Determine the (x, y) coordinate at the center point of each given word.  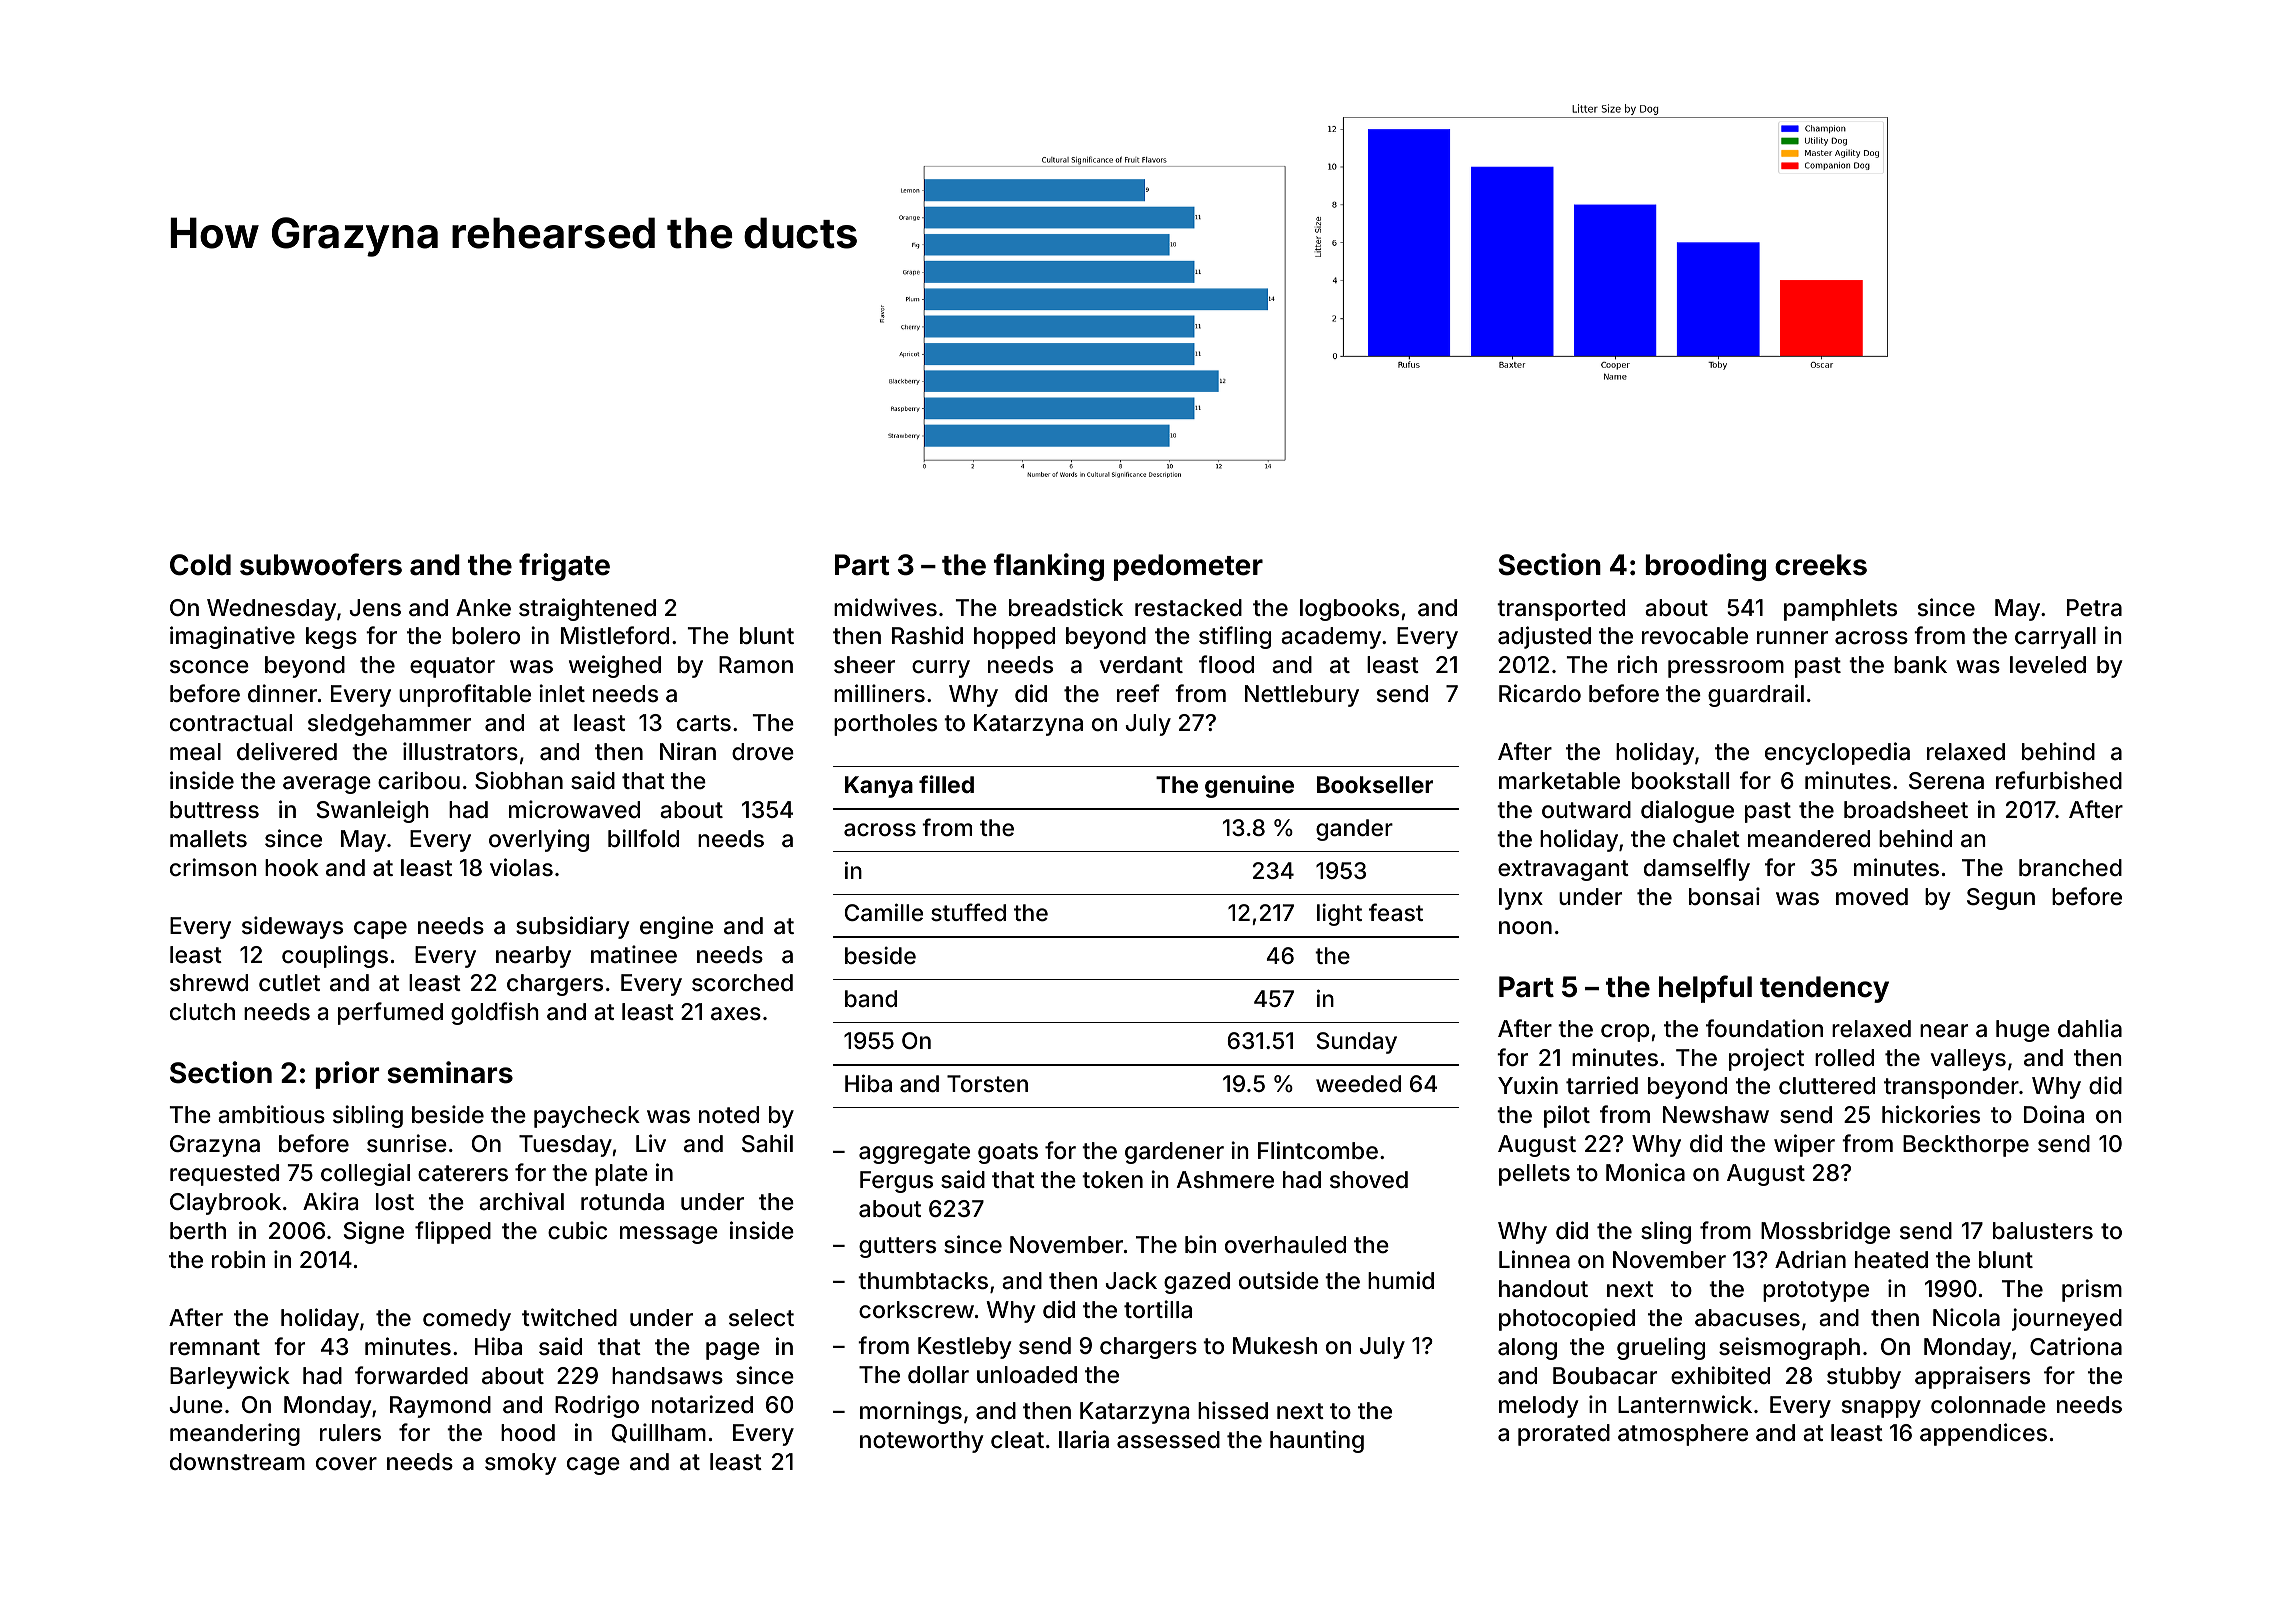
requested (224, 1175)
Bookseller (1375, 784)
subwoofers (321, 564)
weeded (1358, 1084)
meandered (1809, 839)
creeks (1821, 565)
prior (347, 1075)
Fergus (896, 1182)
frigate (564, 567)
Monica (1645, 1172)
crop (1625, 1033)
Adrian (1810, 1259)
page (733, 1351)
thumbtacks (923, 1281)
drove (763, 752)
